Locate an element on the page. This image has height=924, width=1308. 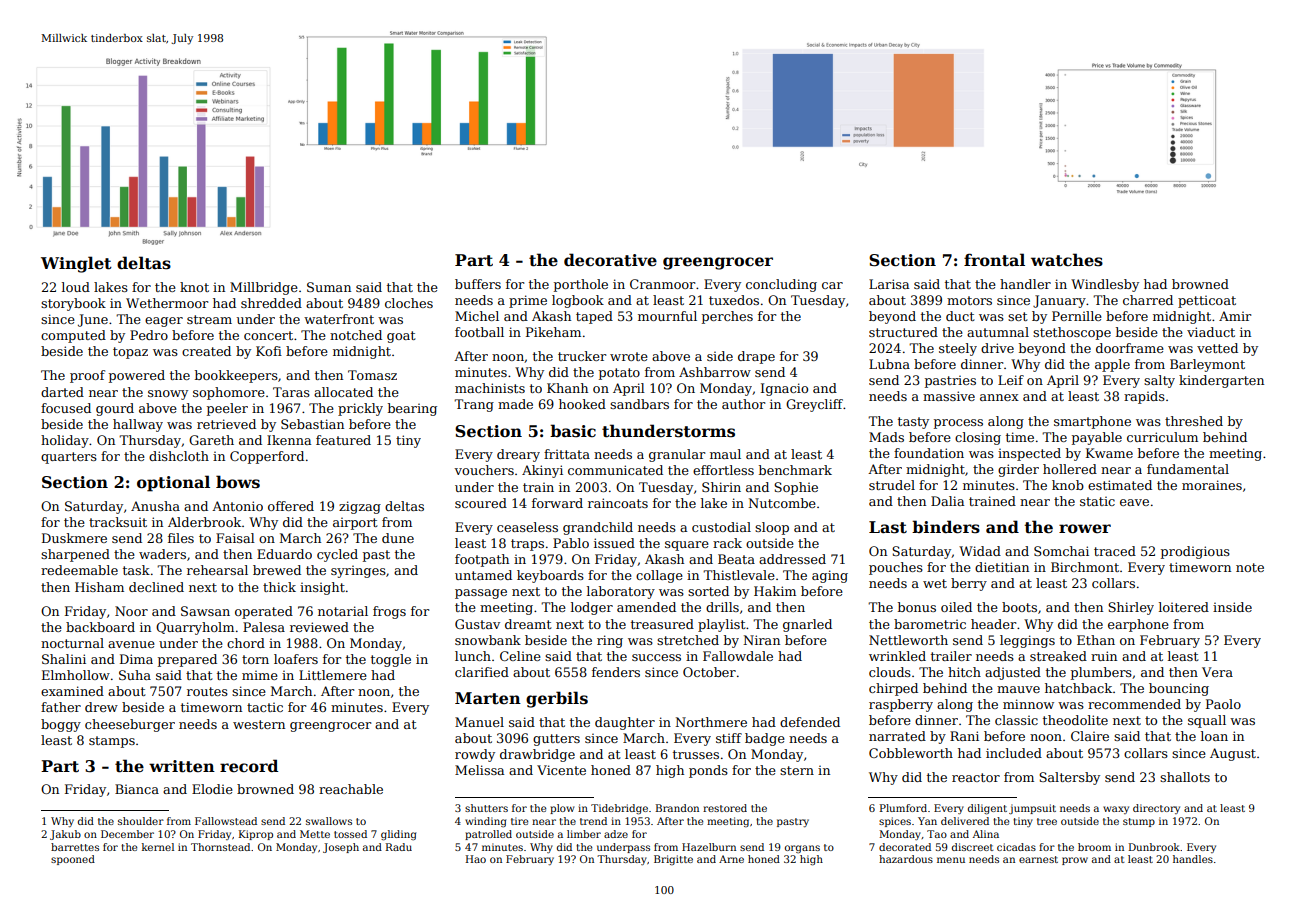
spooned is located at coordinates (73, 860).
